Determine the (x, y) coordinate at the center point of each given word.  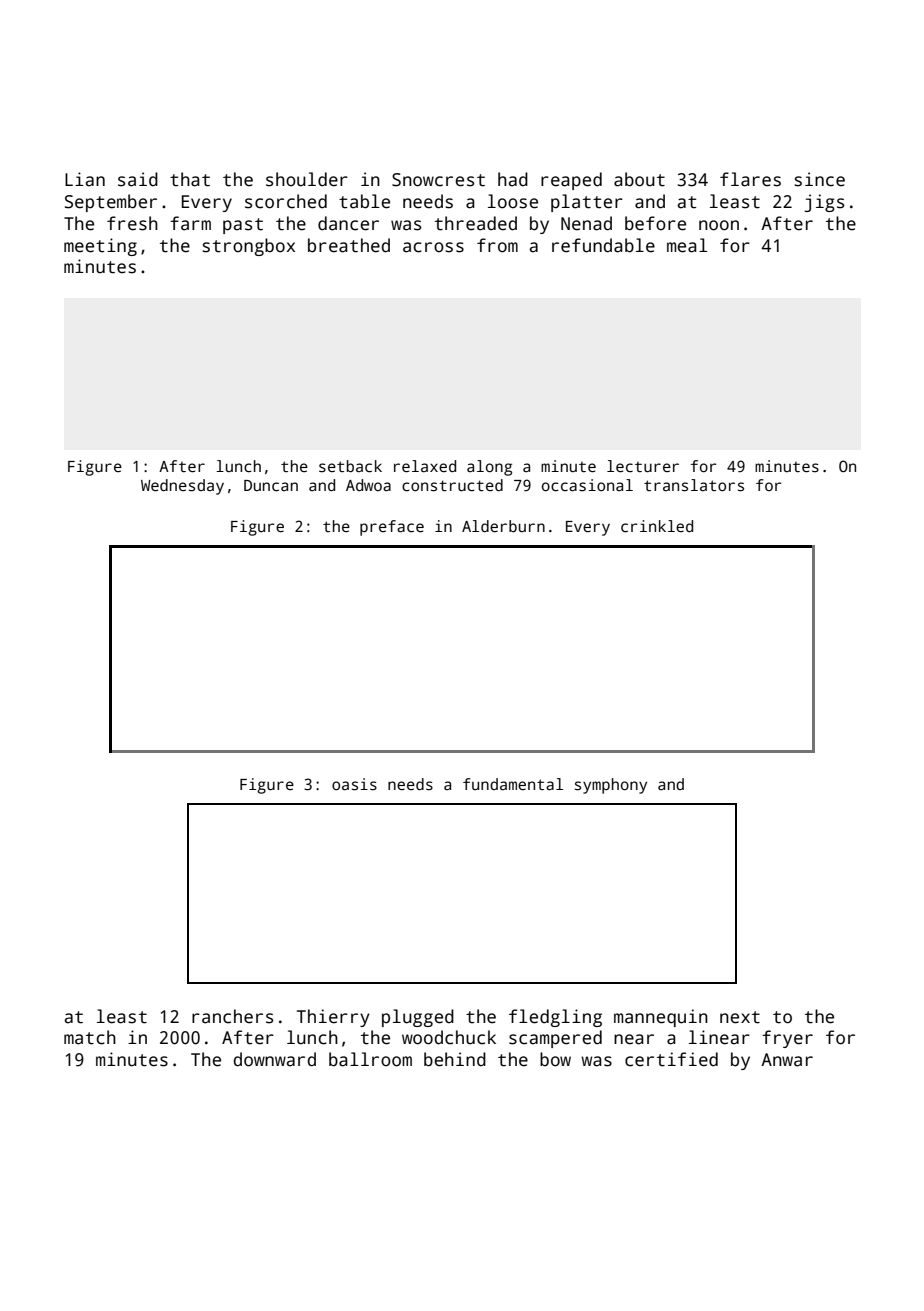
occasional (587, 485)
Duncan (271, 486)
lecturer (643, 466)
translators (694, 485)
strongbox (248, 247)
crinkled (657, 526)
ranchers (232, 1016)
